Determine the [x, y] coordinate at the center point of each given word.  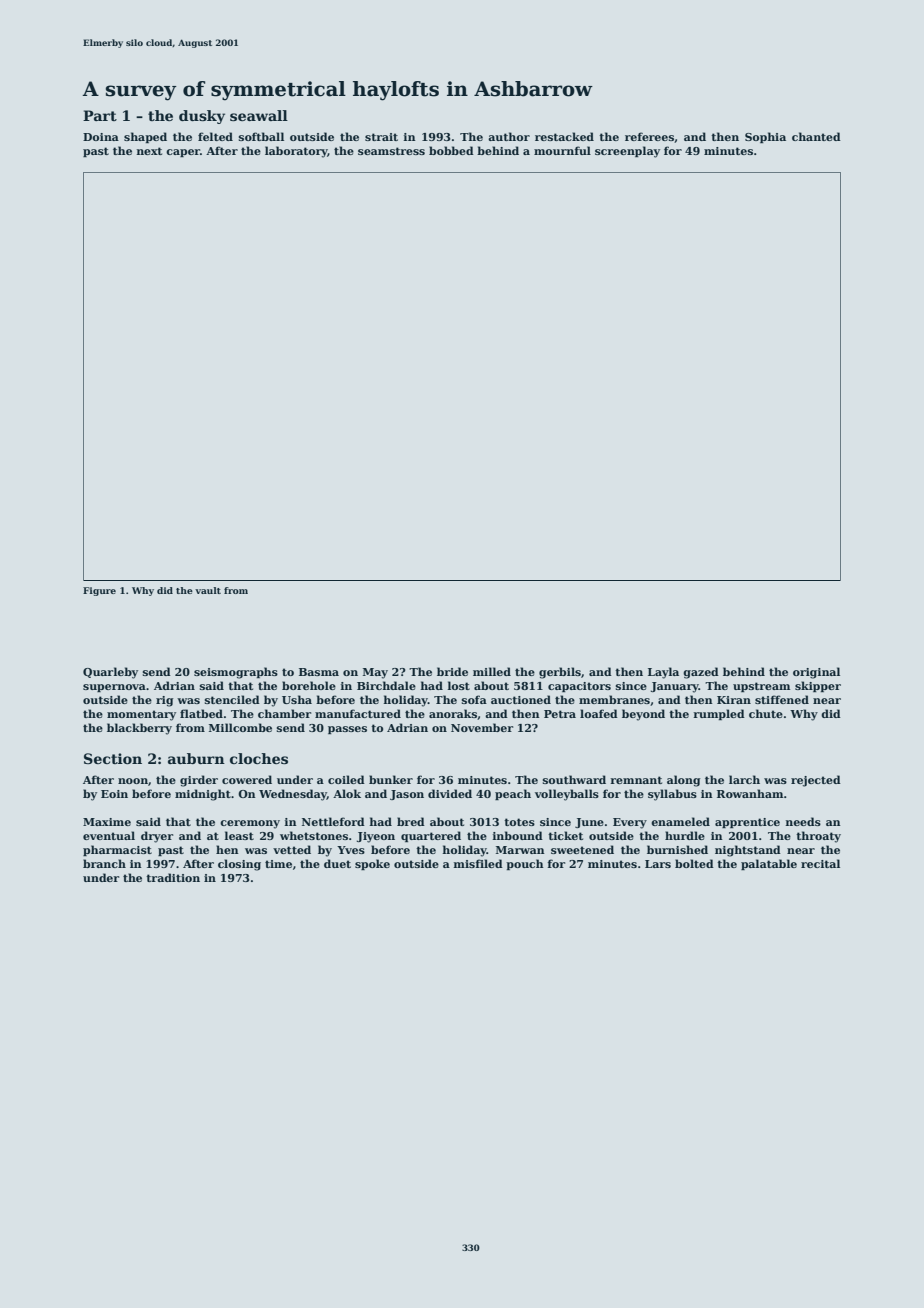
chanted [816, 136]
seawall [259, 115]
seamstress [391, 151]
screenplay [627, 152]
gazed [701, 673]
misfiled [478, 863]
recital [820, 863]
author [509, 136]
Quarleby [110, 673]
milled [492, 671]
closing [239, 865]
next [149, 151]
